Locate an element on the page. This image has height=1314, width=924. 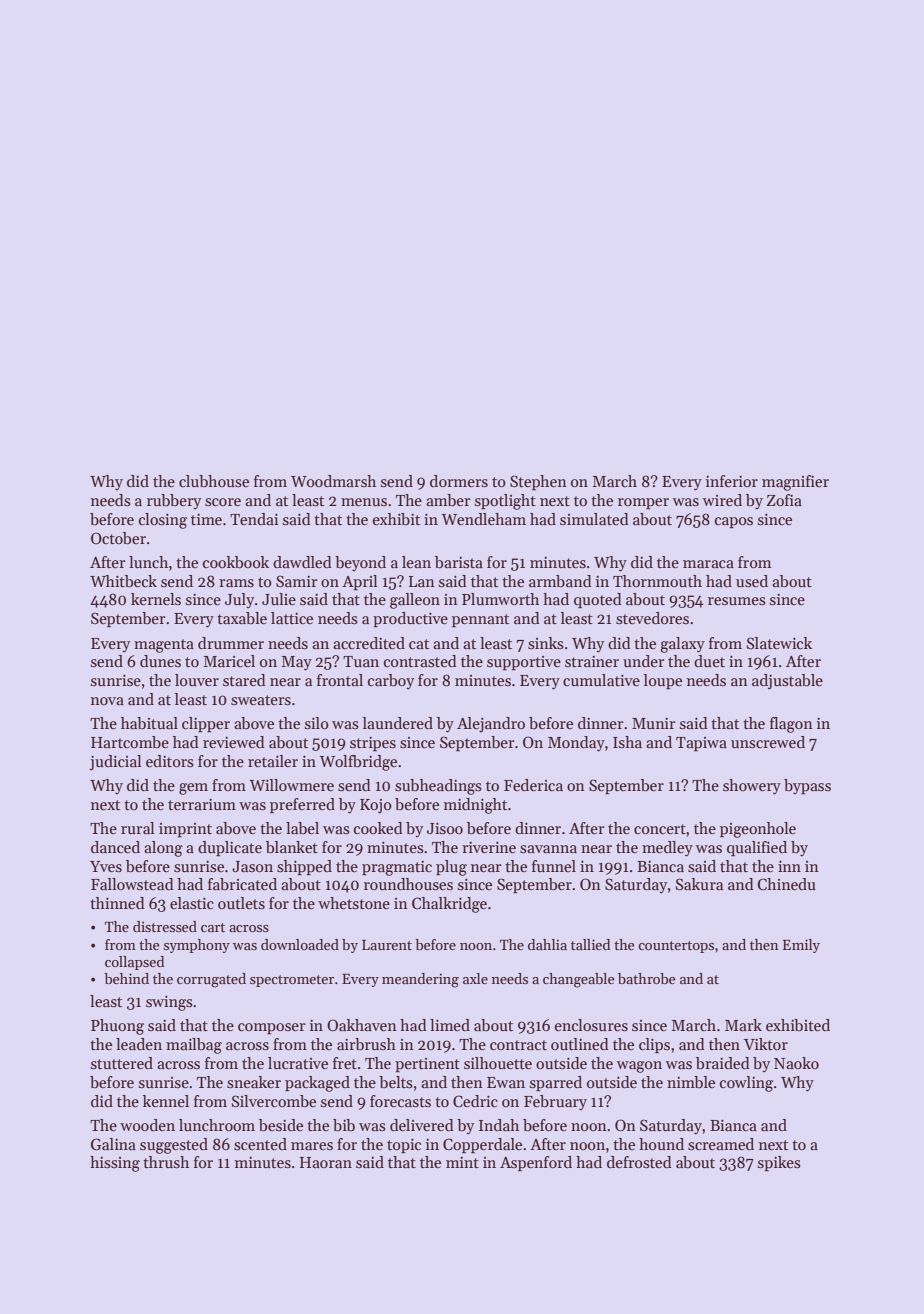
used is located at coordinates (752, 581).
